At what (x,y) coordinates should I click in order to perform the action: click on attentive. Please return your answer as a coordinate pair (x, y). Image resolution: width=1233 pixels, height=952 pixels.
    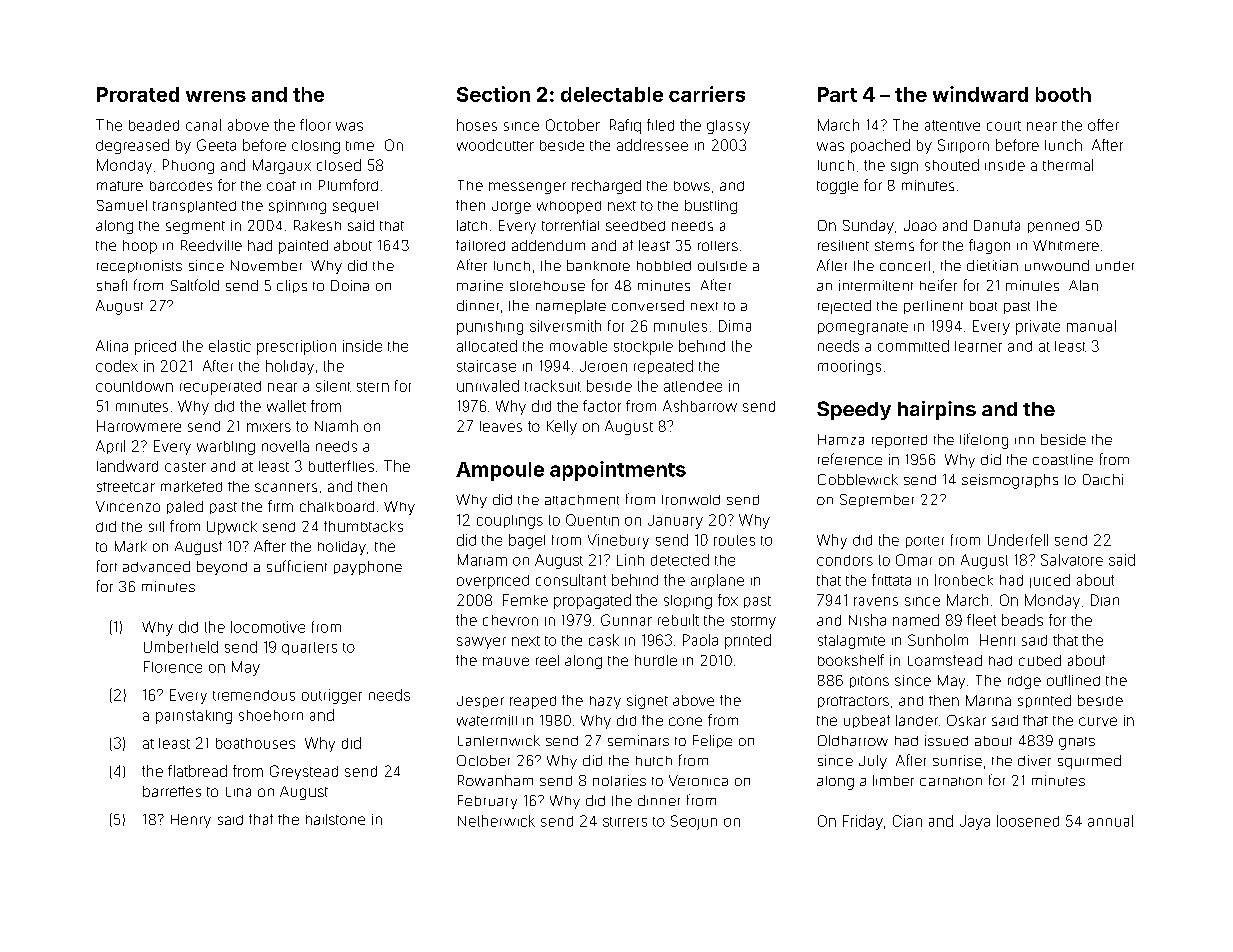
    Looking at the image, I should click on (952, 125).
